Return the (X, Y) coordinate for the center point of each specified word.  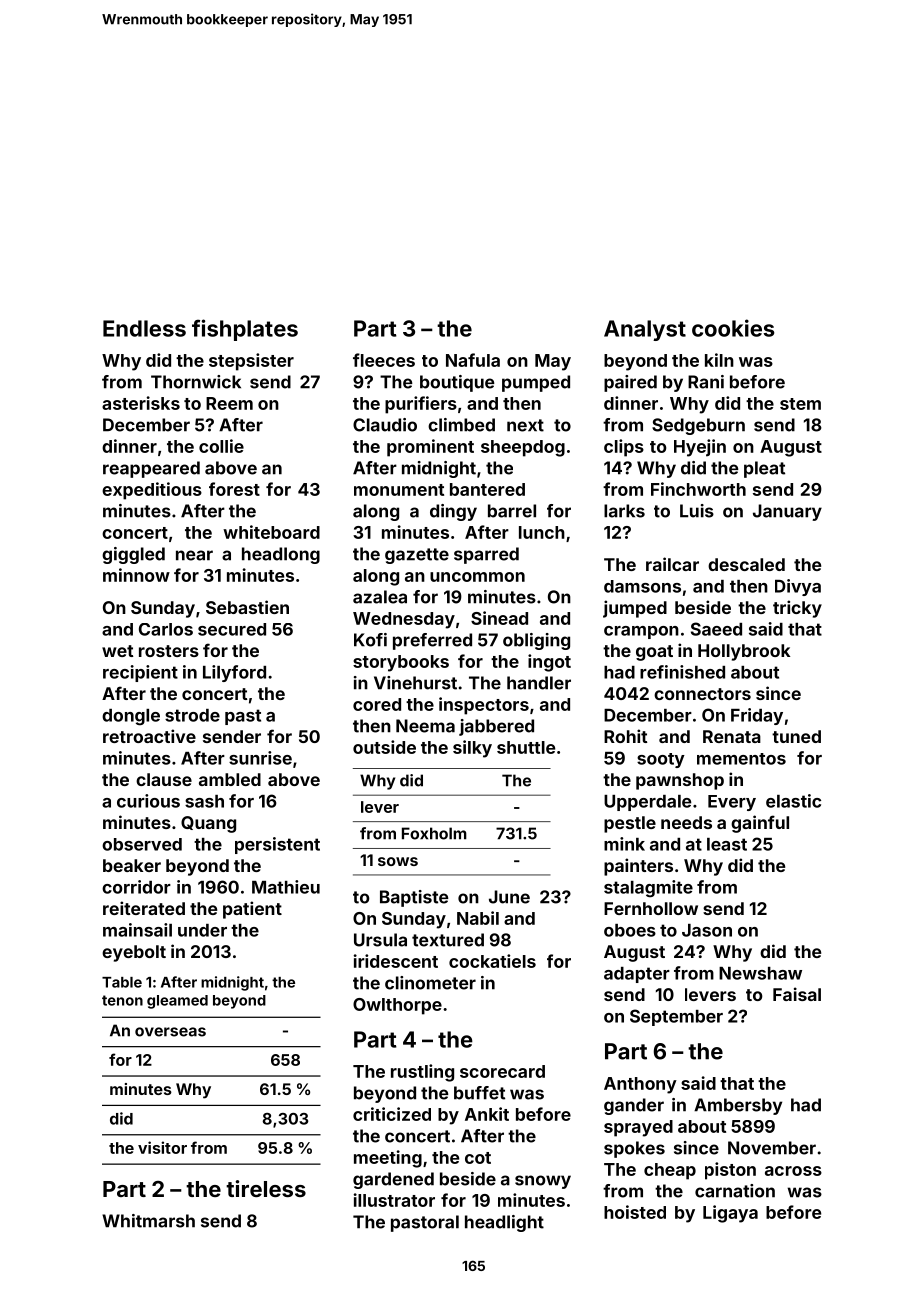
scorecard (502, 1071)
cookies (733, 328)
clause (164, 779)
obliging (536, 641)
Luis (697, 511)
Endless (144, 328)
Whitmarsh (148, 1221)
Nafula (473, 360)
